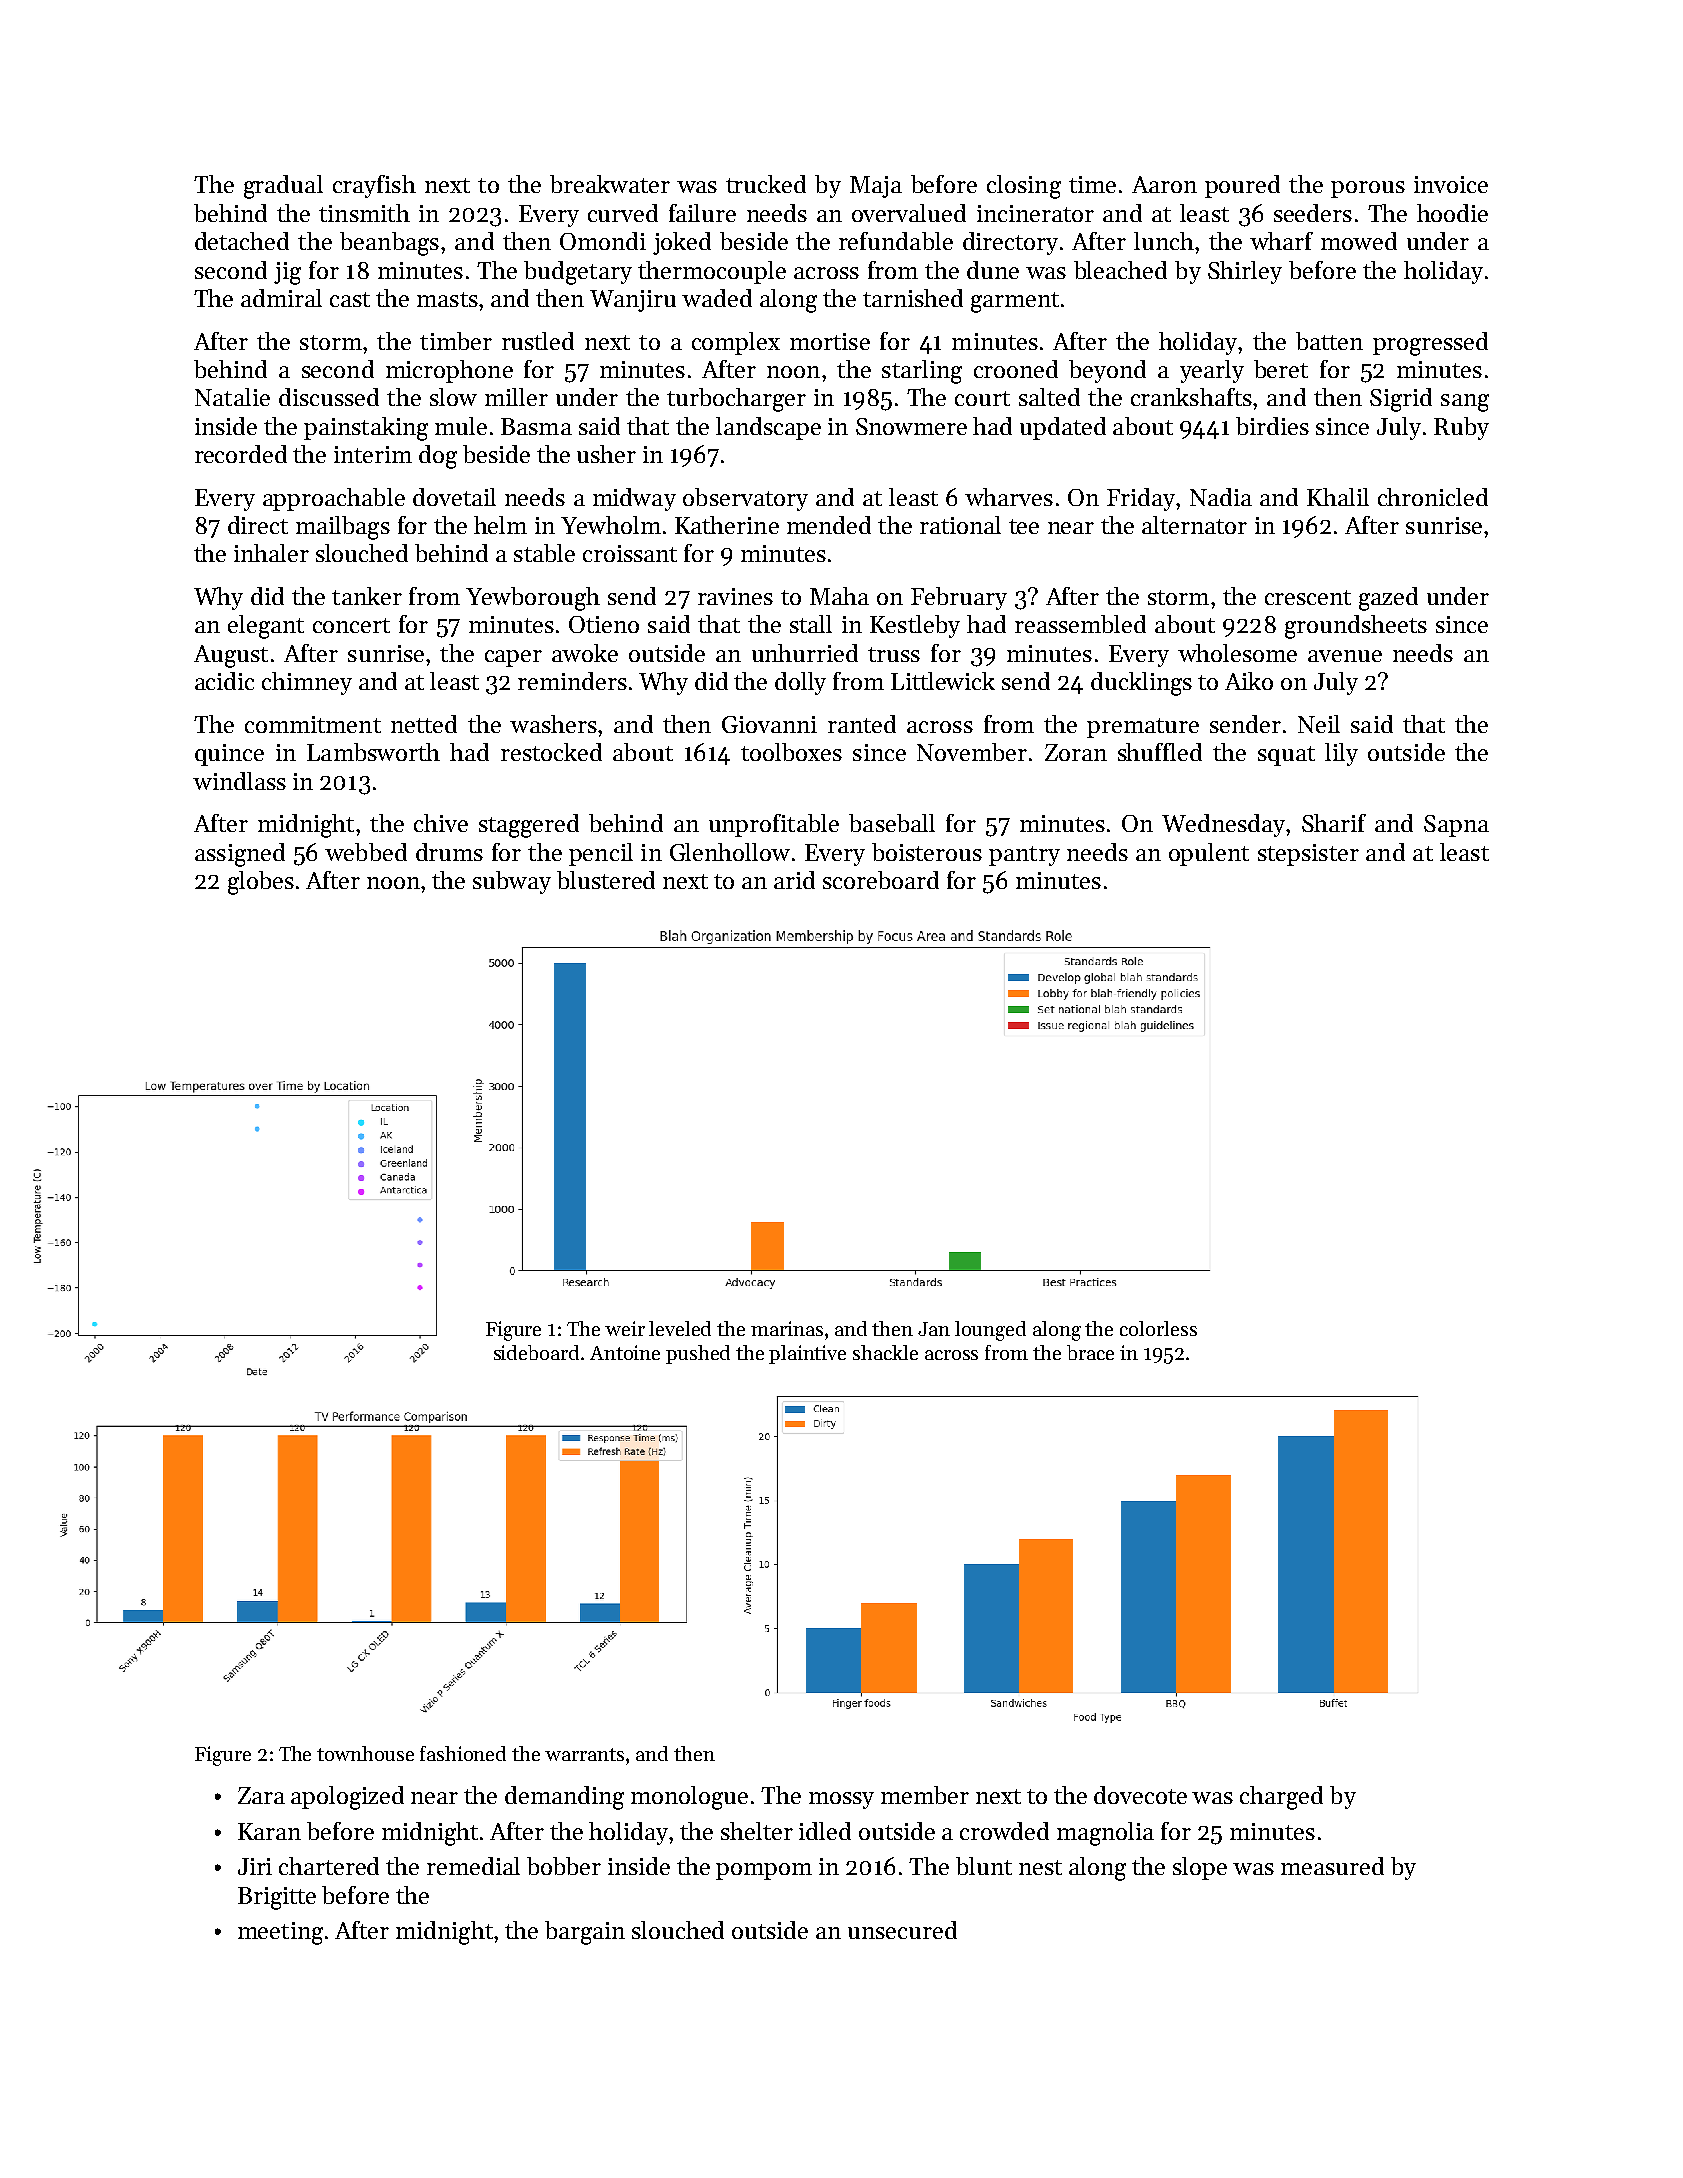 Image resolution: width=1683 pixels, height=2178 pixels. What do you see at coordinates (1249, 681) in the screenshot?
I see `Aiko` at bounding box center [1249, 681].
